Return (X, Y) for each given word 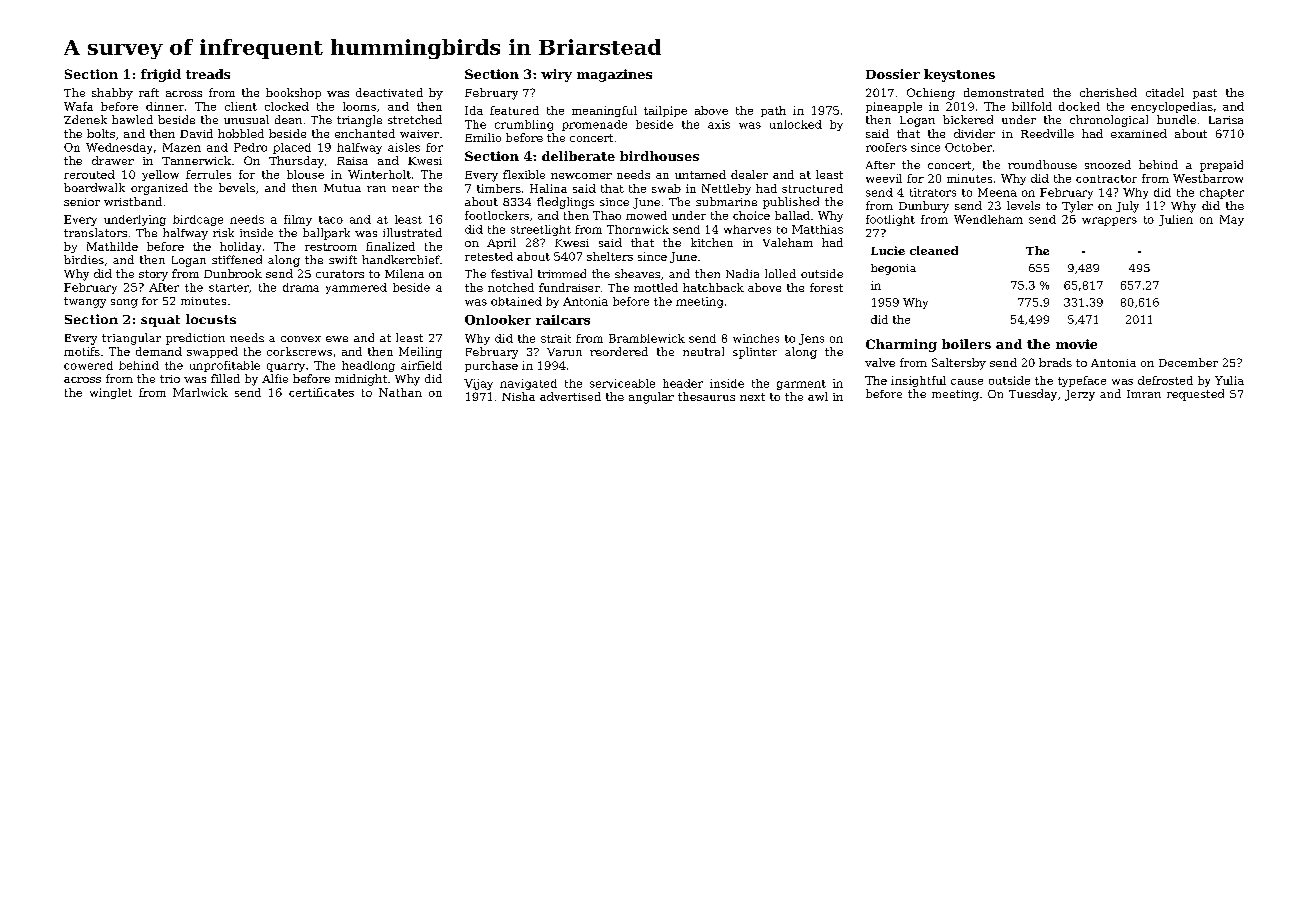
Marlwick (200, 392)
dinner (165, 106)
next (752, 397)
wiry (556, 75)
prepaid (1221, 166)
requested (1195, 395)
